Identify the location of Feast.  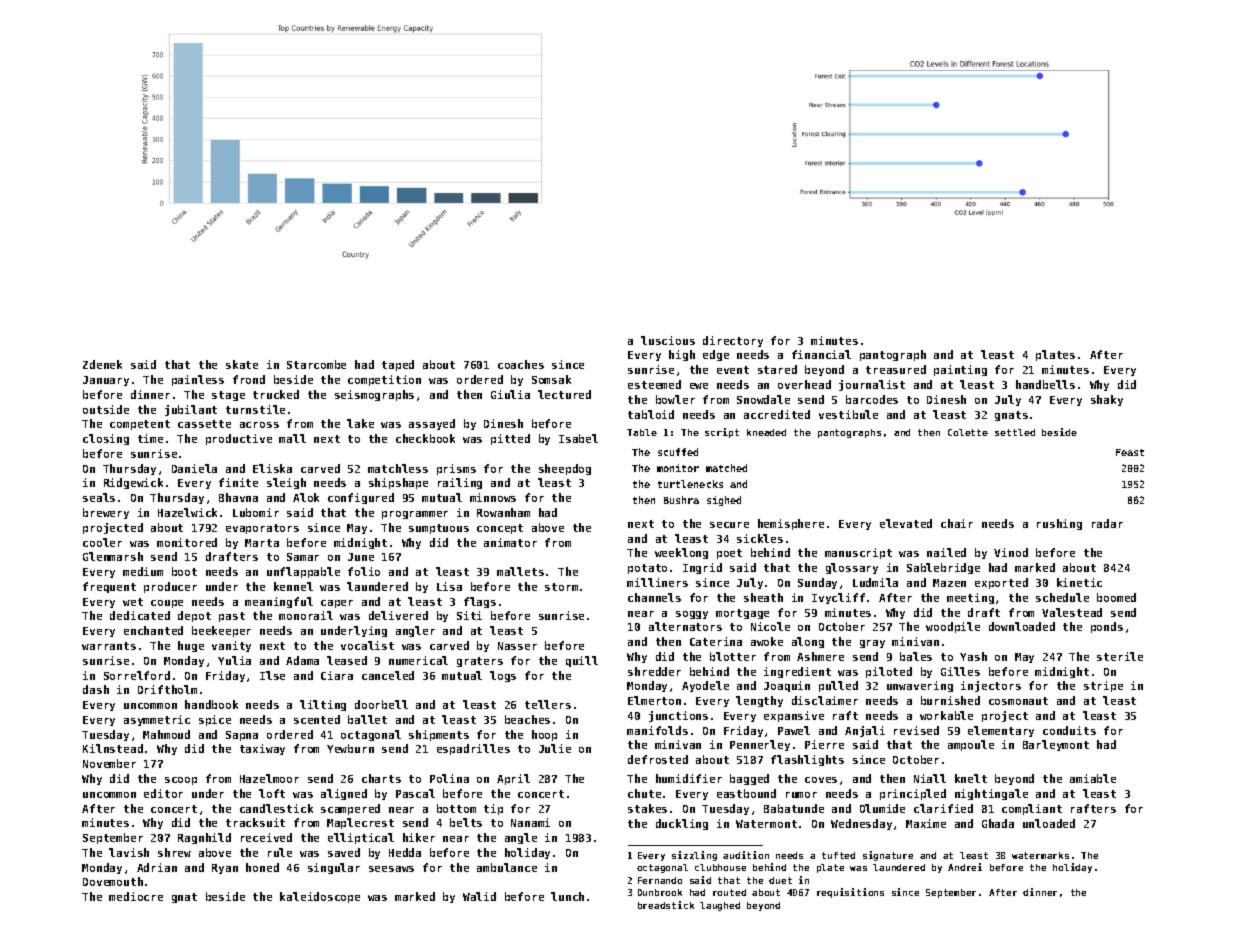
(1130, 452).
